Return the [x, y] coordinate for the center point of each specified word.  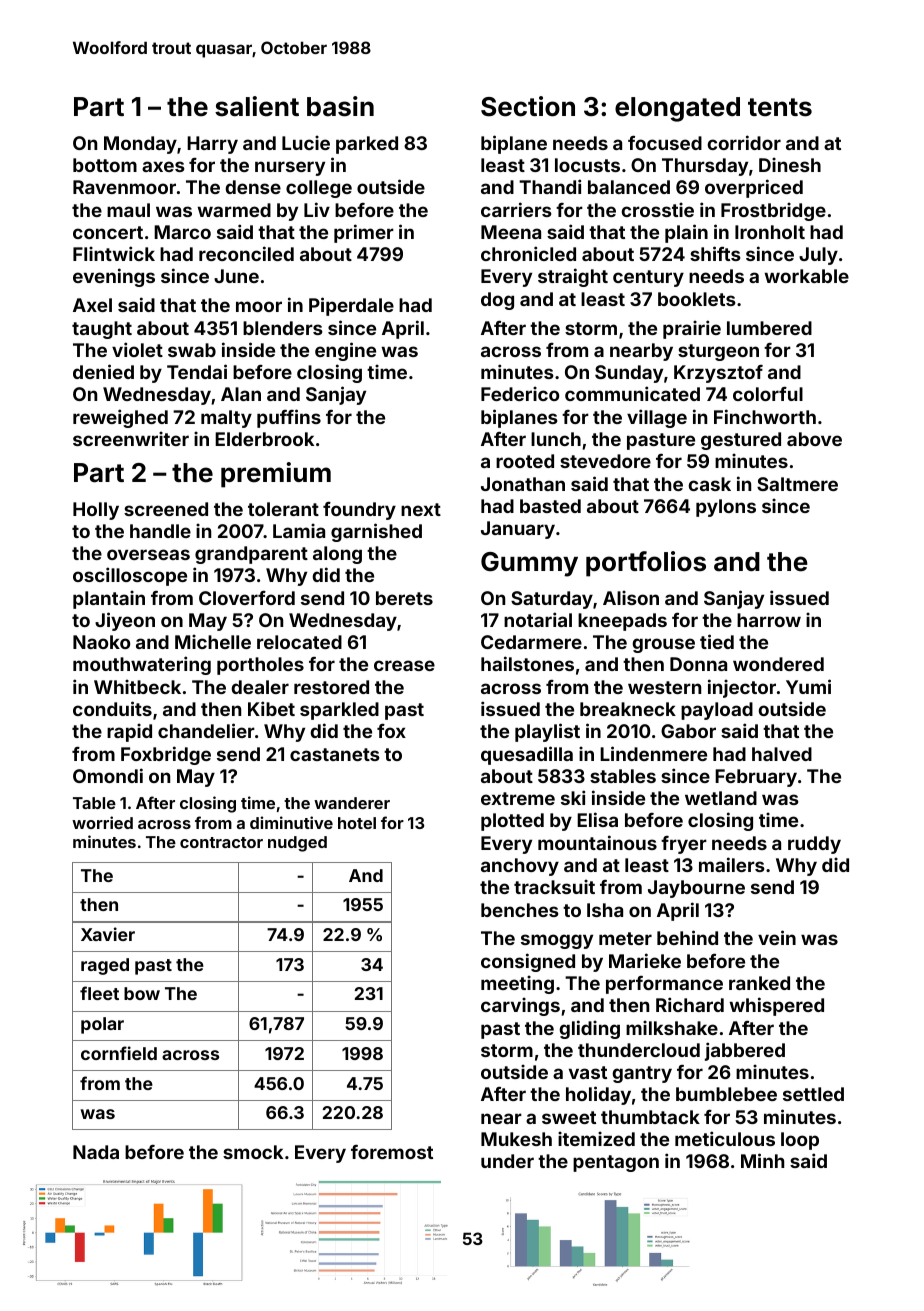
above [814, 439]
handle [160, 531]
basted [550, 506]
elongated [677, 109]
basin [340, 106]
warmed [234, 210]
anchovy [520, 867]
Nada [96, 1152]
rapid [129, 732]
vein [777, 937]
